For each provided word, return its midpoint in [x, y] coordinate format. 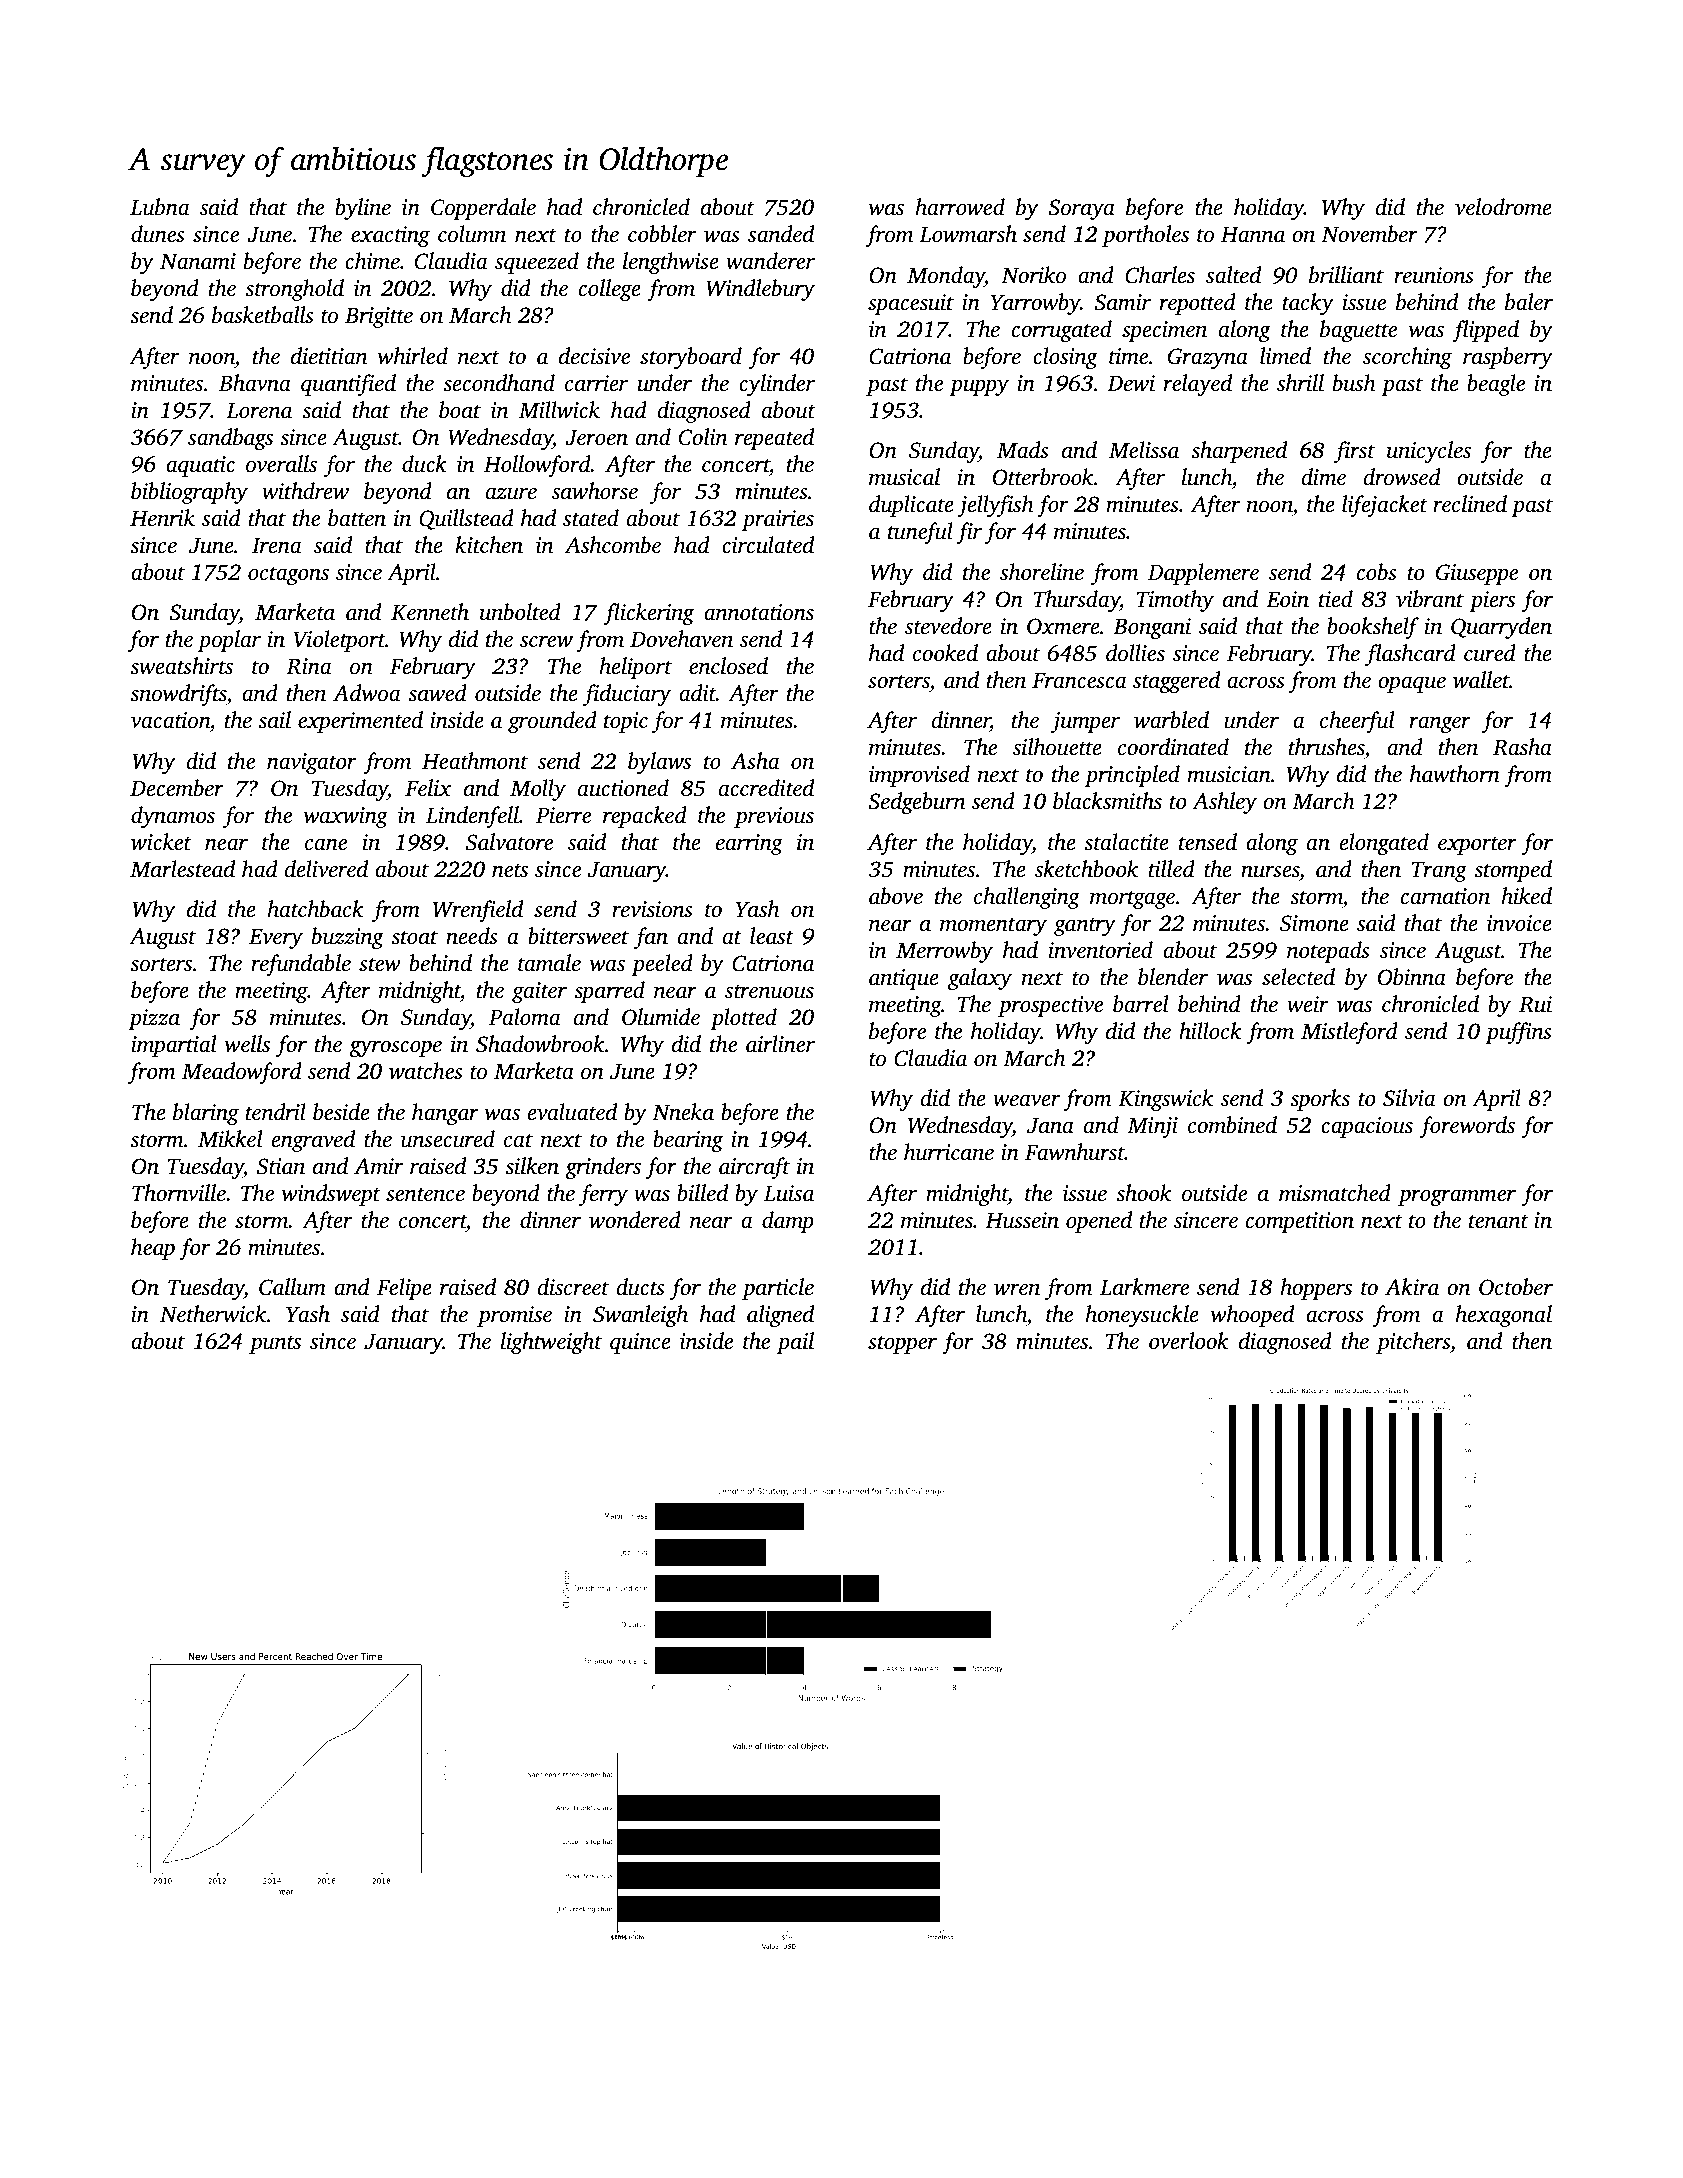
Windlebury [760, 290]
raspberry [1508, 358]
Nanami [198, 261]
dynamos [173, 817]
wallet [1481, 680]
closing [1065, 358]
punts [275, 1345]
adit [697, 692]
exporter [1477, 846]
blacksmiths [1107, 801]
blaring [206, 1114]
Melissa [1144, 450]
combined [1232, 1125]
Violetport [339, 641]
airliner [780, 1044]
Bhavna [255, 382]
